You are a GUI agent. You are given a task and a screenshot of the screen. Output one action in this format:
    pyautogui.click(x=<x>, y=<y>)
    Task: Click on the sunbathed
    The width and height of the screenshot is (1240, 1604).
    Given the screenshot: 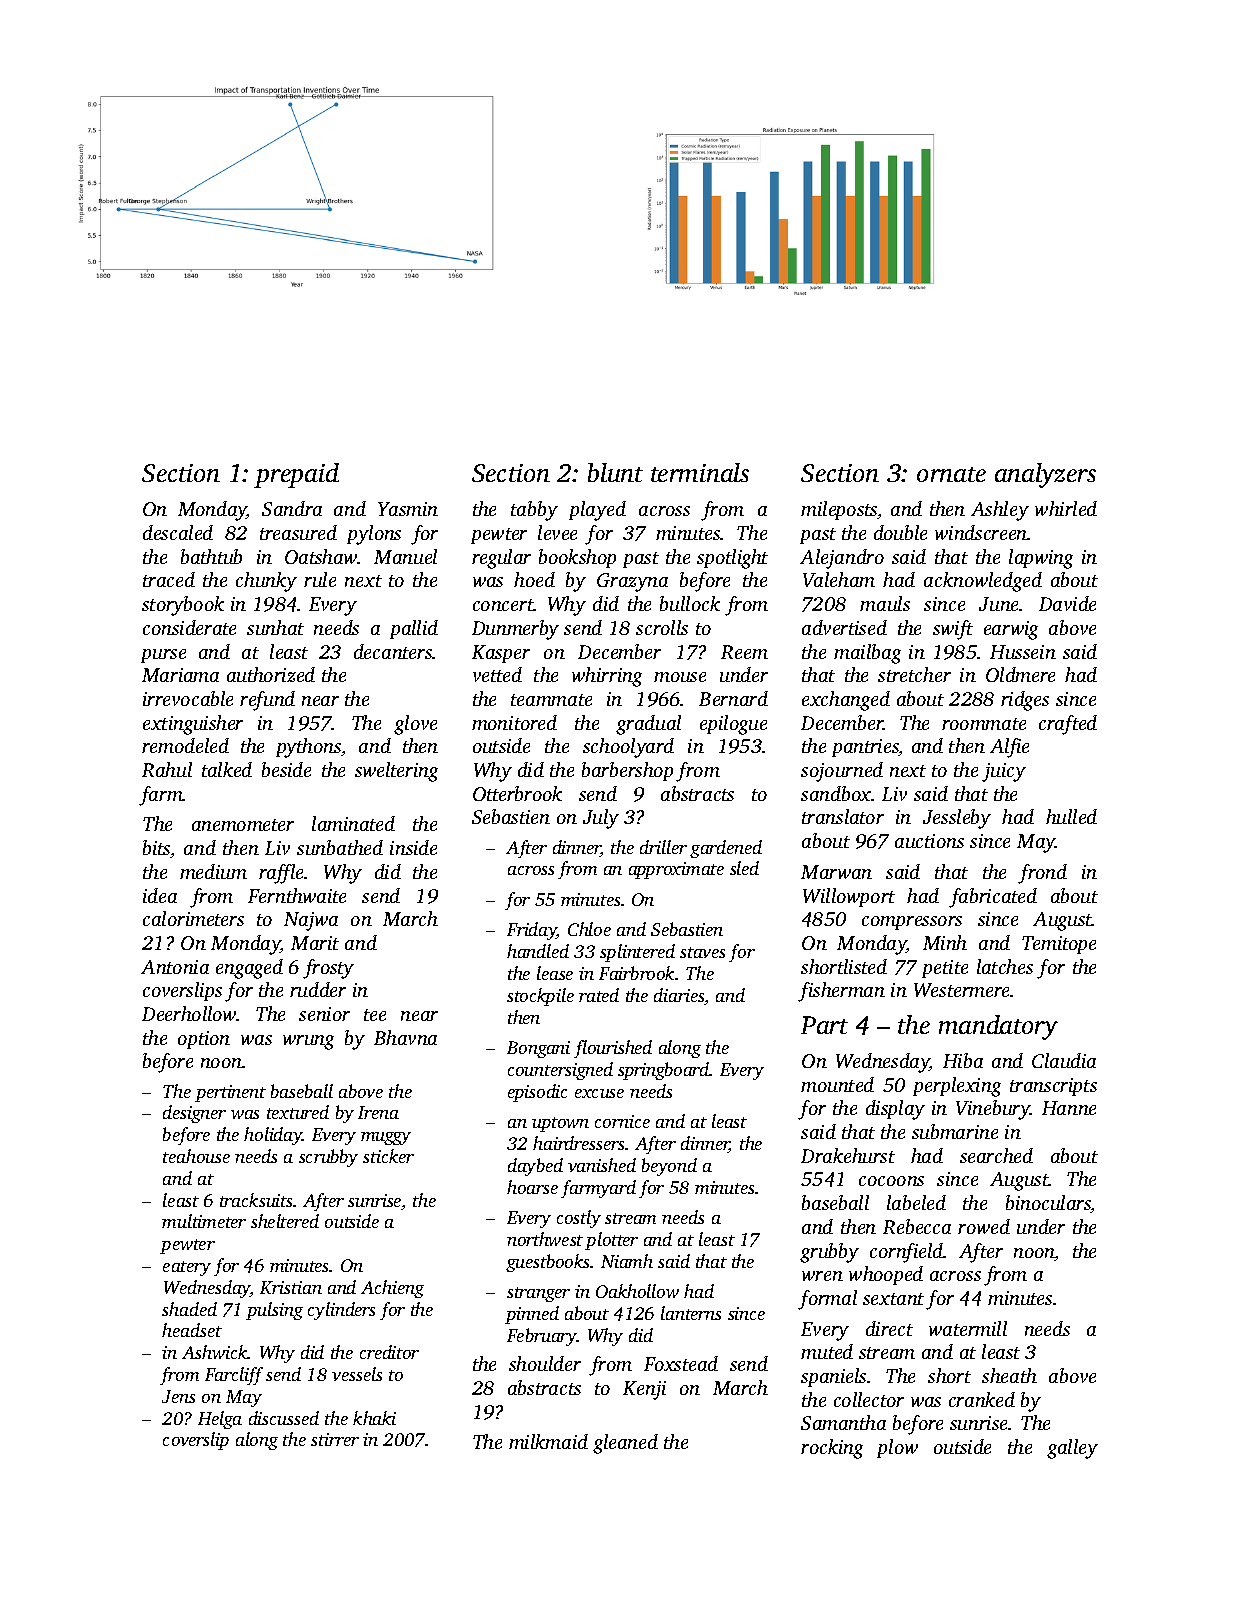 What is the action you would take?
    pyautogui.click(x=340, y=847)
